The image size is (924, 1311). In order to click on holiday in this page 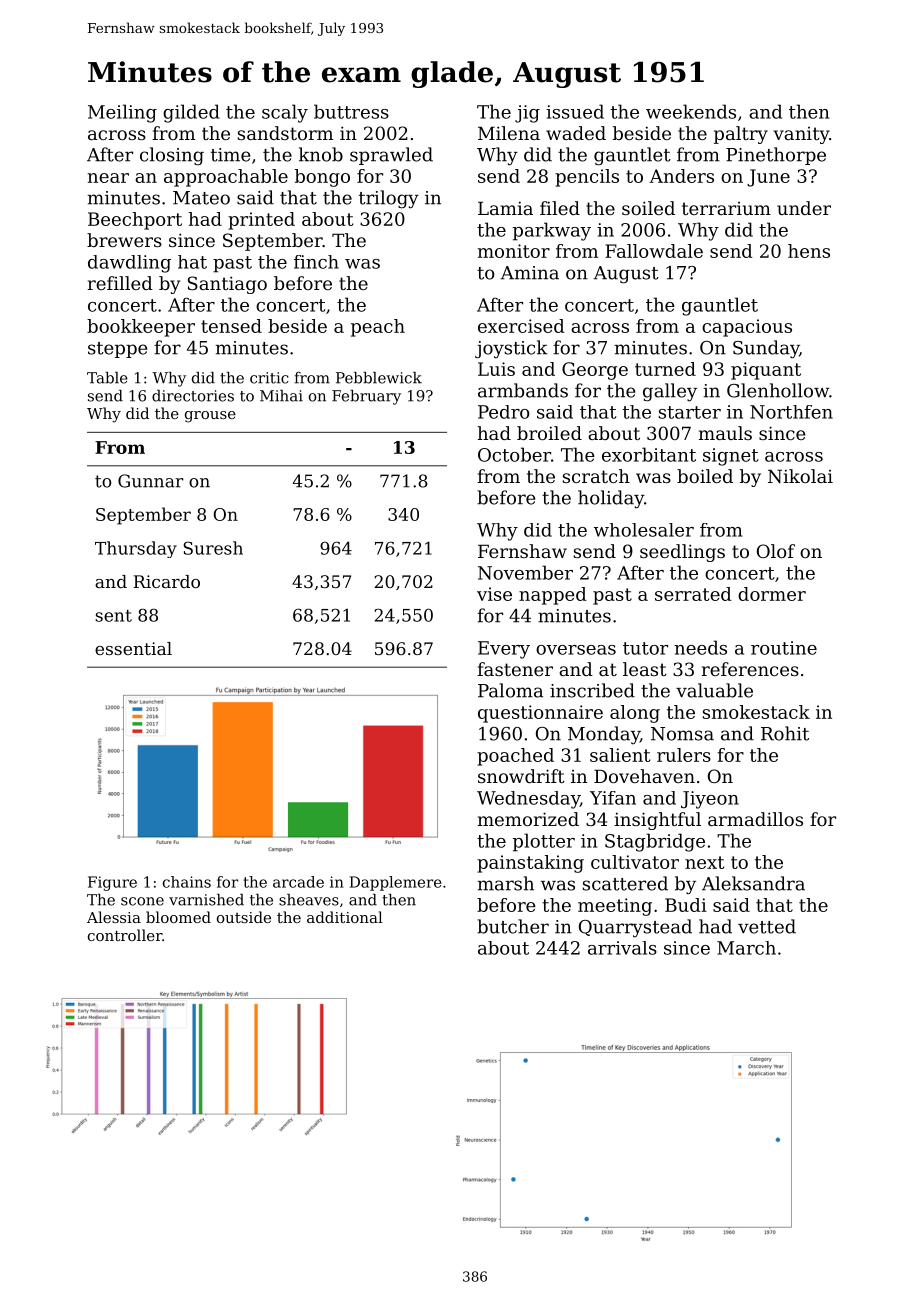, I will do `click(611, 499)`.
